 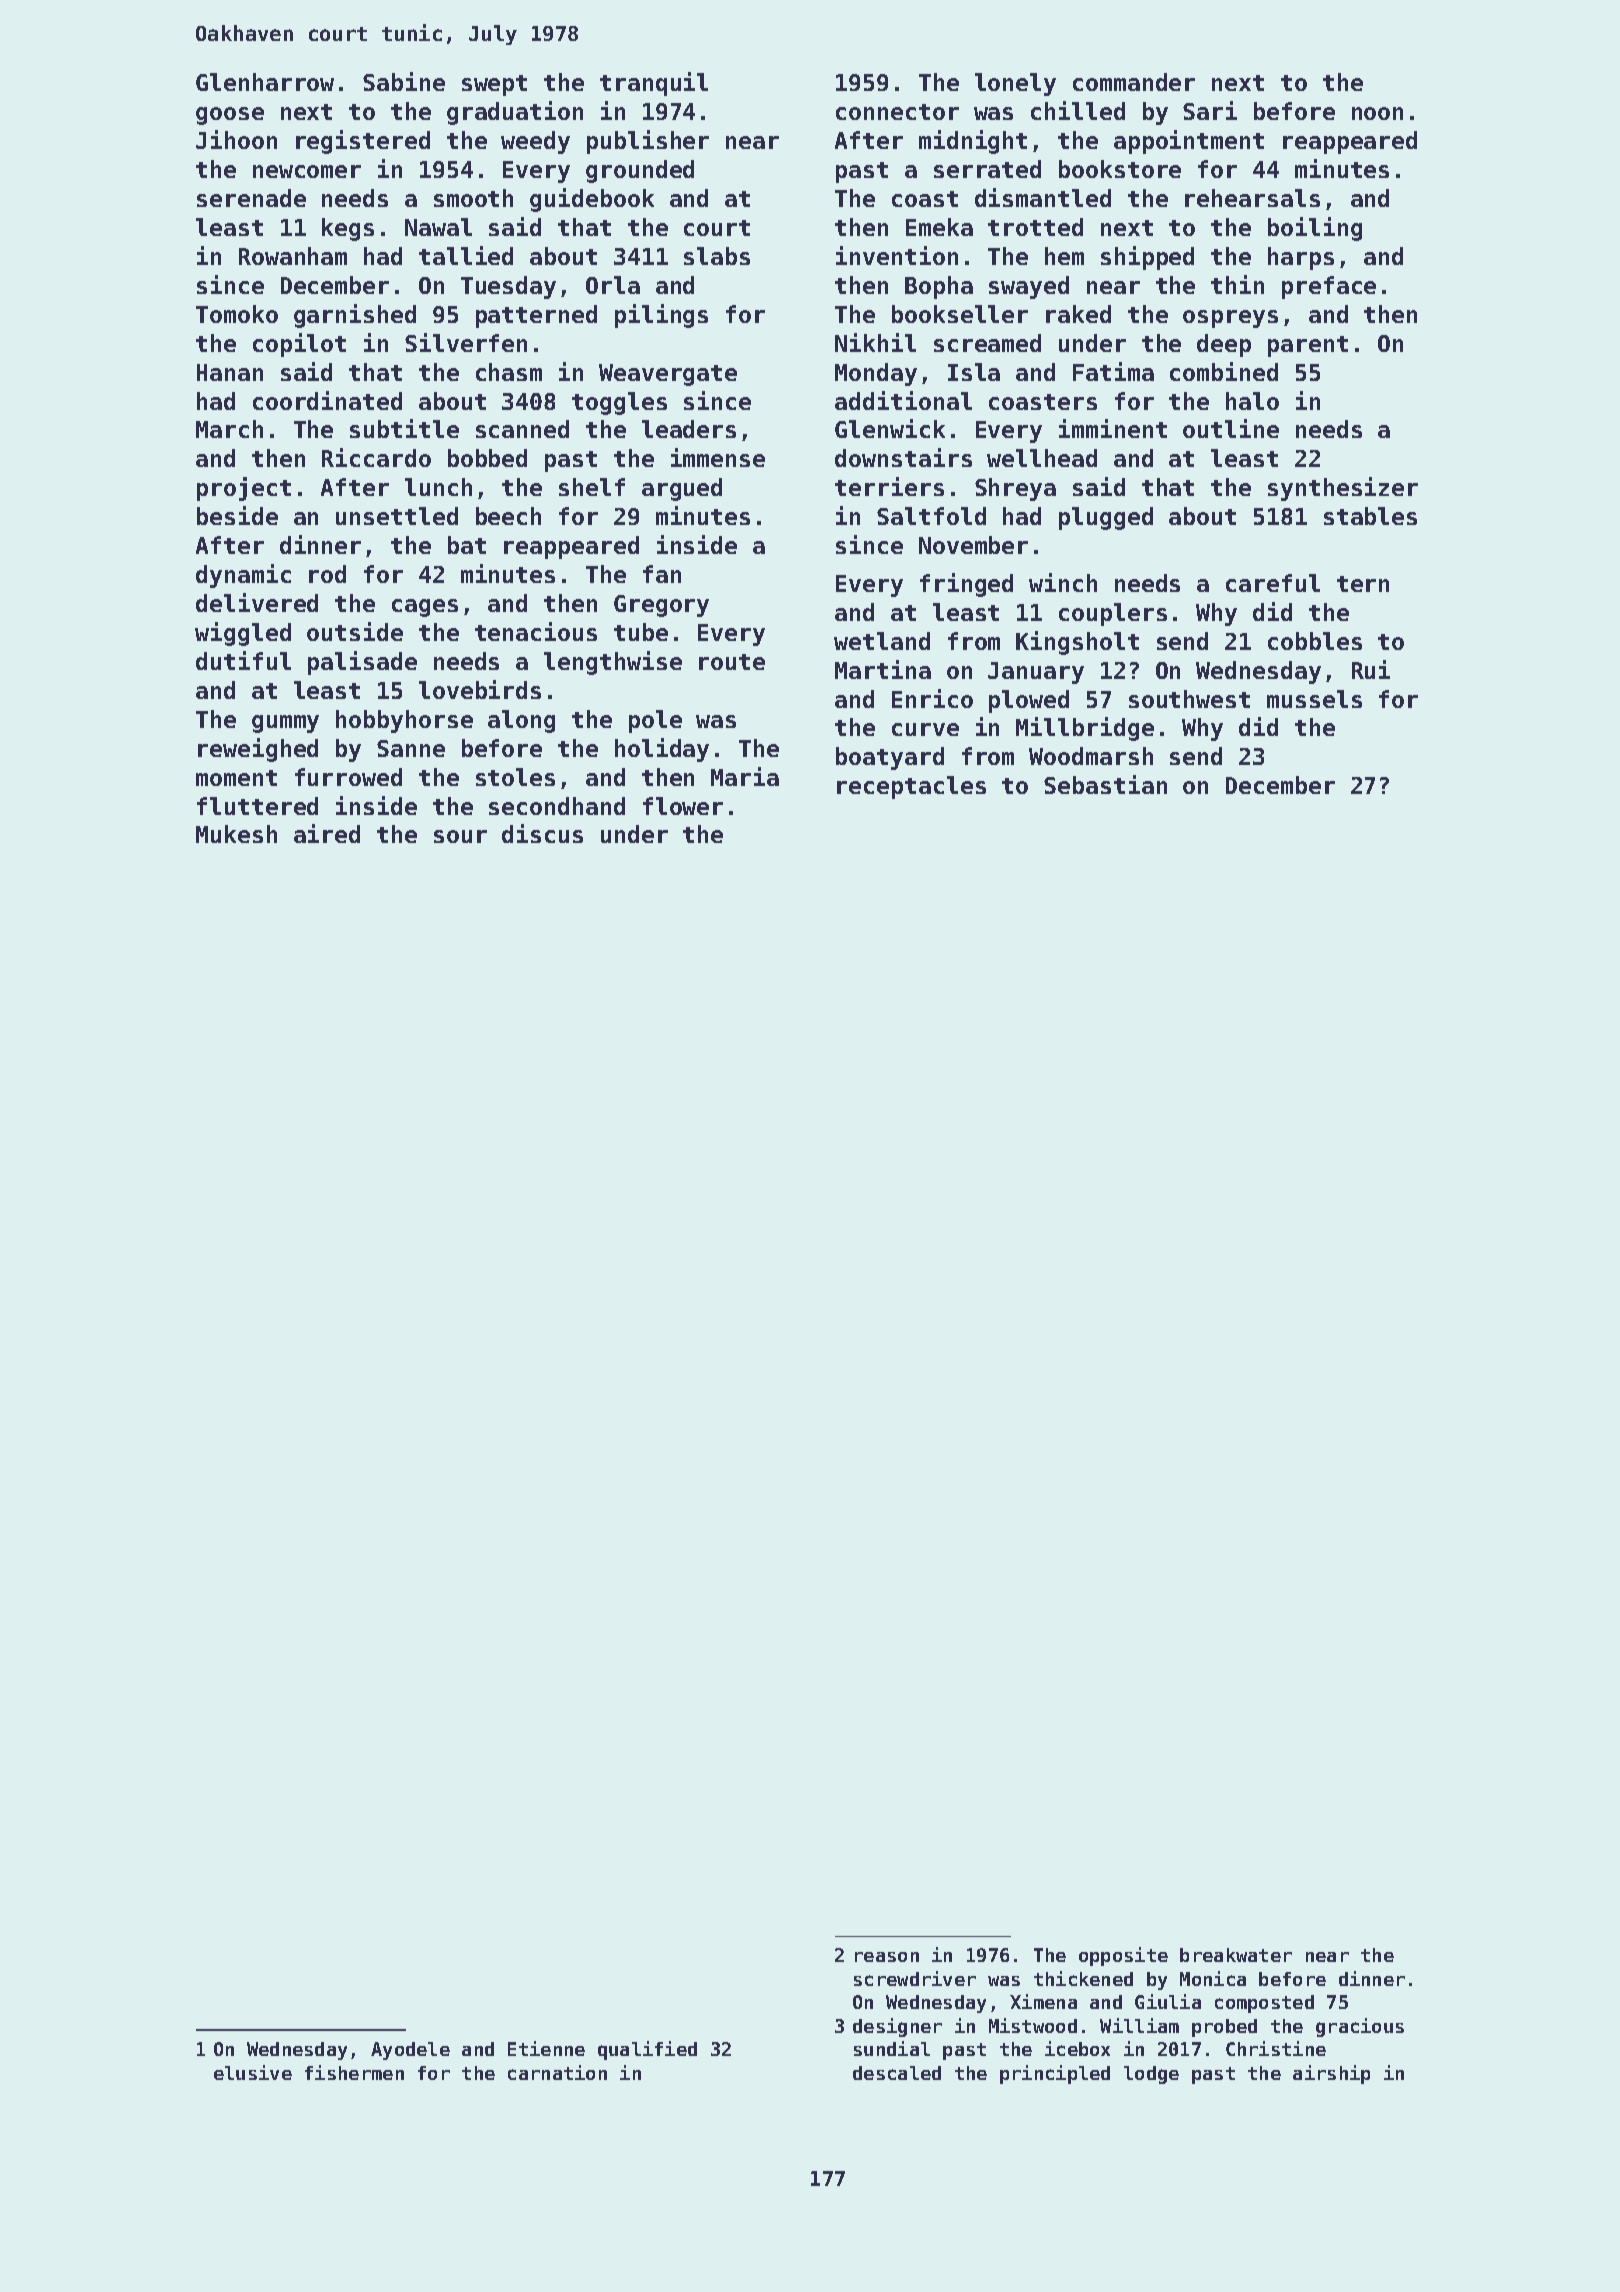 What do you see at coordinates (897, 112) in the screenshot?
I see `connector` at bounding box center [897, 112].
